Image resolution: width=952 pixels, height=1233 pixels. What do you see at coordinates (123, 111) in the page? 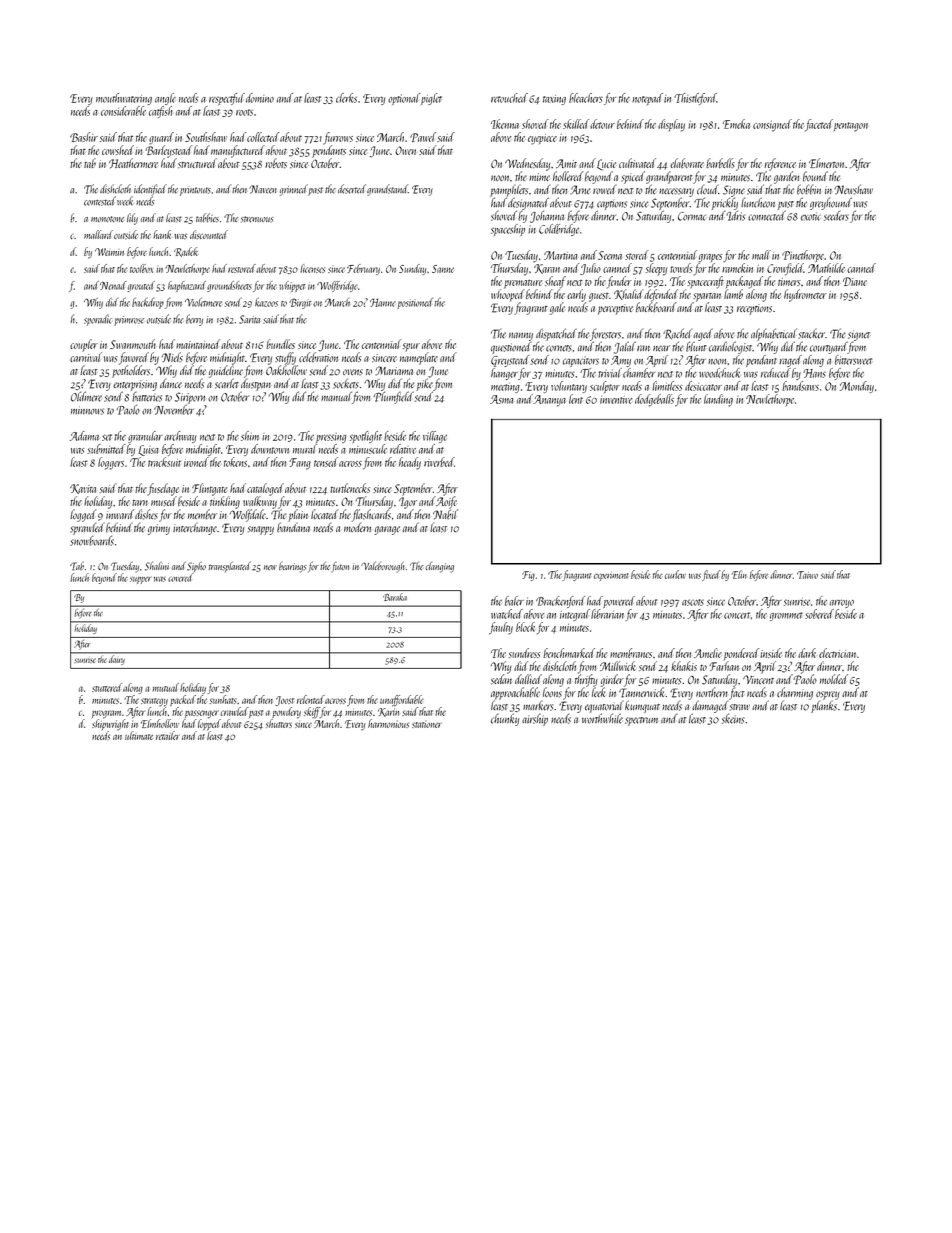
I see `considerable` at bounding box center [123, 111].
